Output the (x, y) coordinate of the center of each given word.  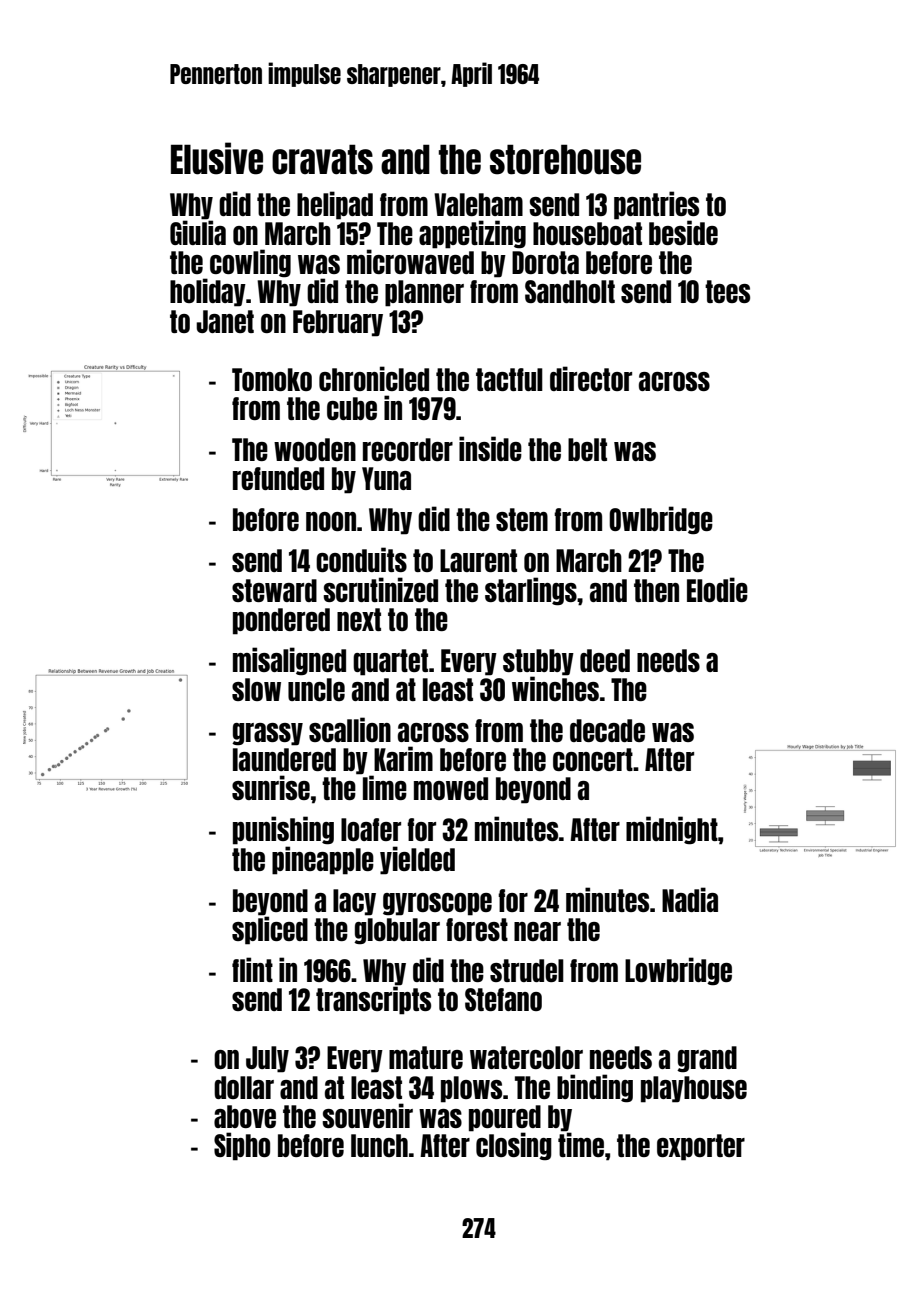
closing (514, 1146)
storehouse (565, 159)
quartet (390, 662)
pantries (656, 205)
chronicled (374, 378)
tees (727, 291)
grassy (267, 734)
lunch (379, 1145)
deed (605, 660)
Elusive (217, 158)
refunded (278, 478)
